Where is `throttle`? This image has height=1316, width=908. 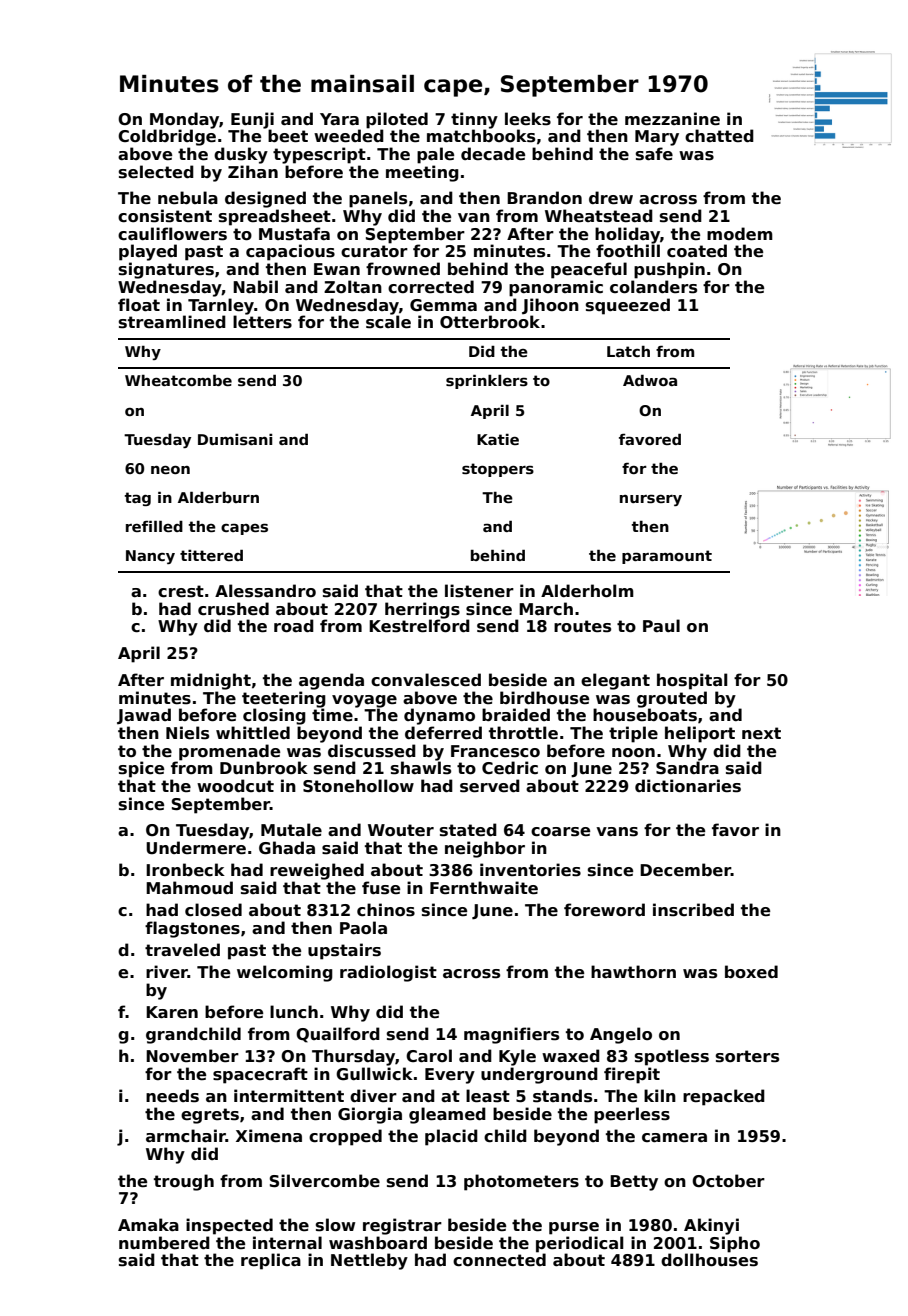 throttle is located at coordinates (523, 733).
